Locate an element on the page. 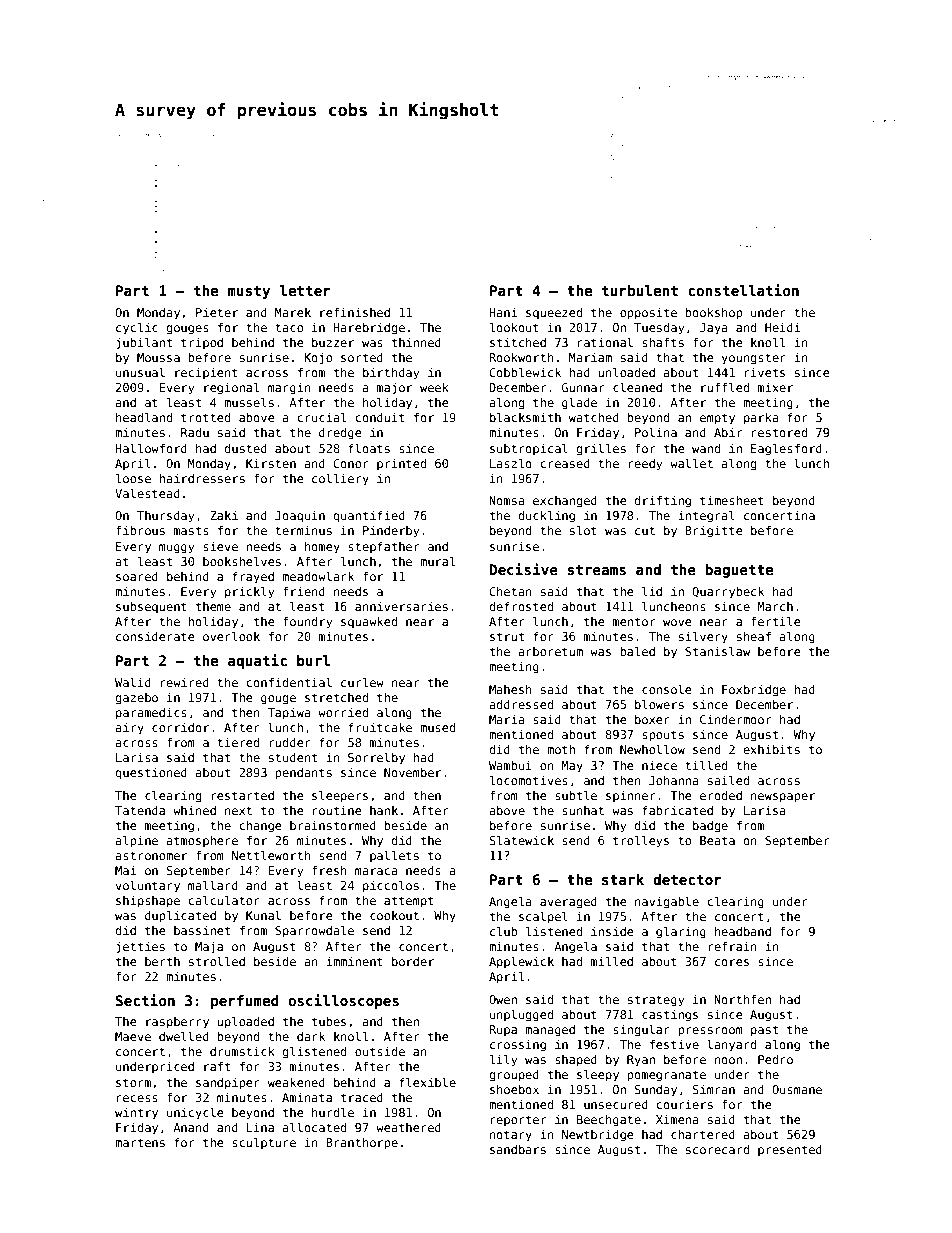 This page has height=1233, width=952. Northfen is located at coordinates (742, 999).
